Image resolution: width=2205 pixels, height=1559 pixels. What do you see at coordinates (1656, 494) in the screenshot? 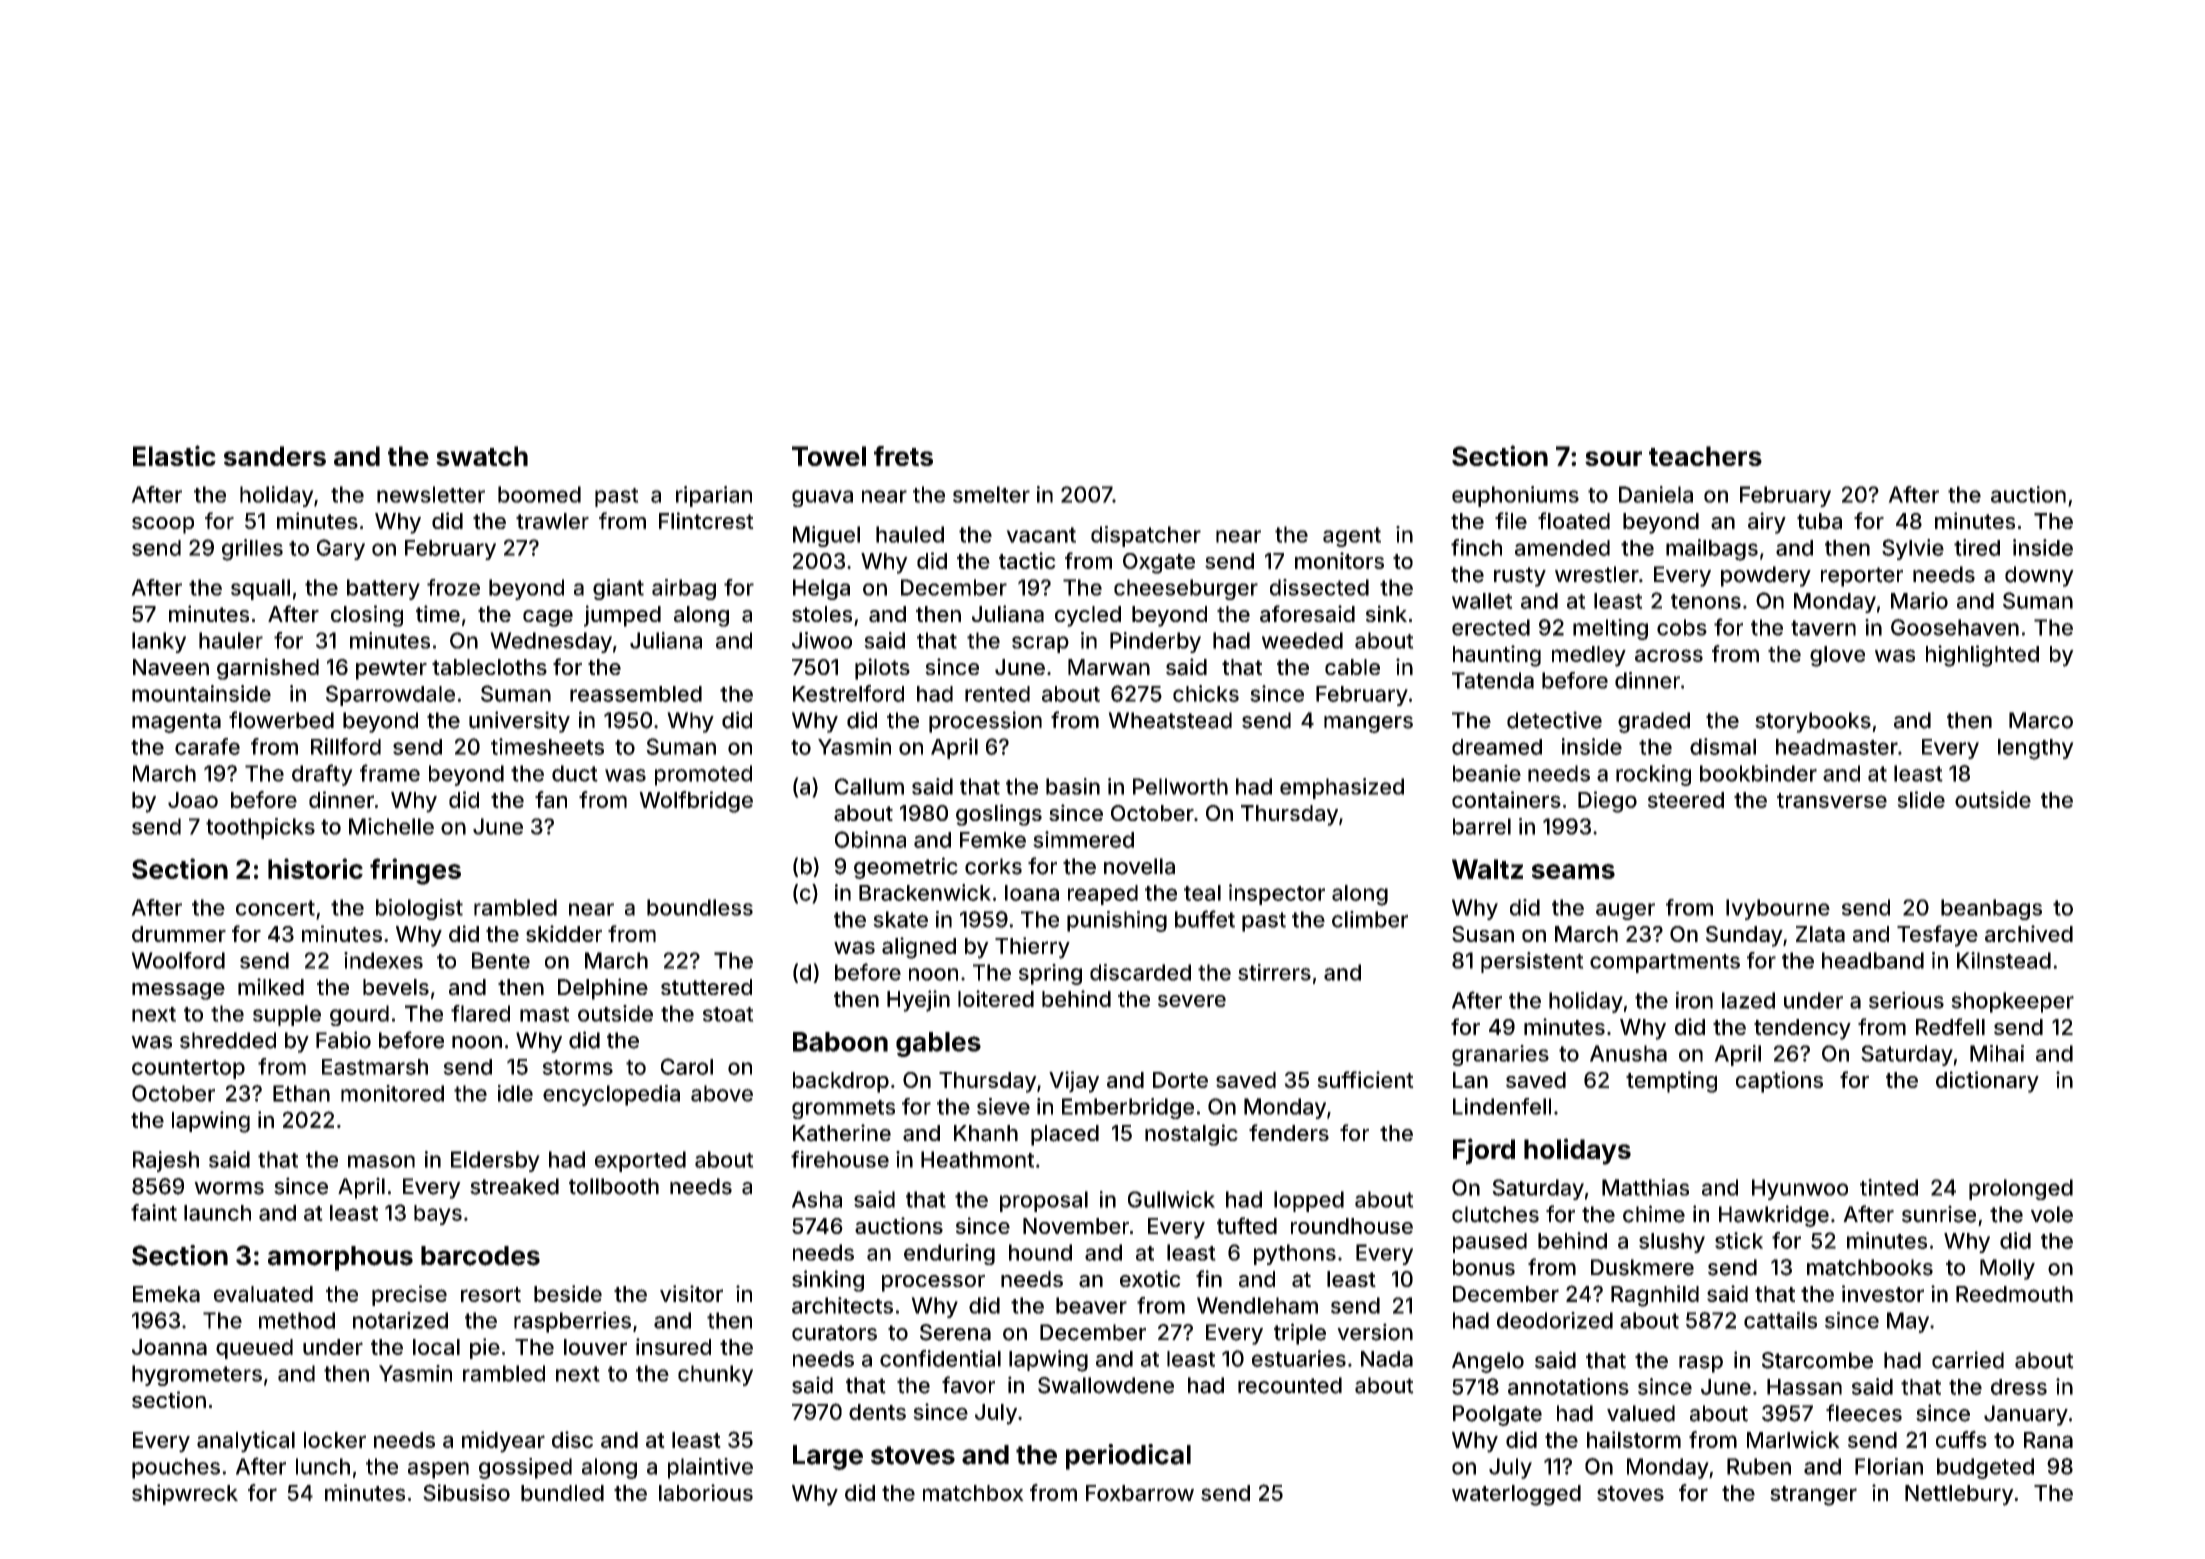
I see `Daniela` at bounding box center [1656, 494].
